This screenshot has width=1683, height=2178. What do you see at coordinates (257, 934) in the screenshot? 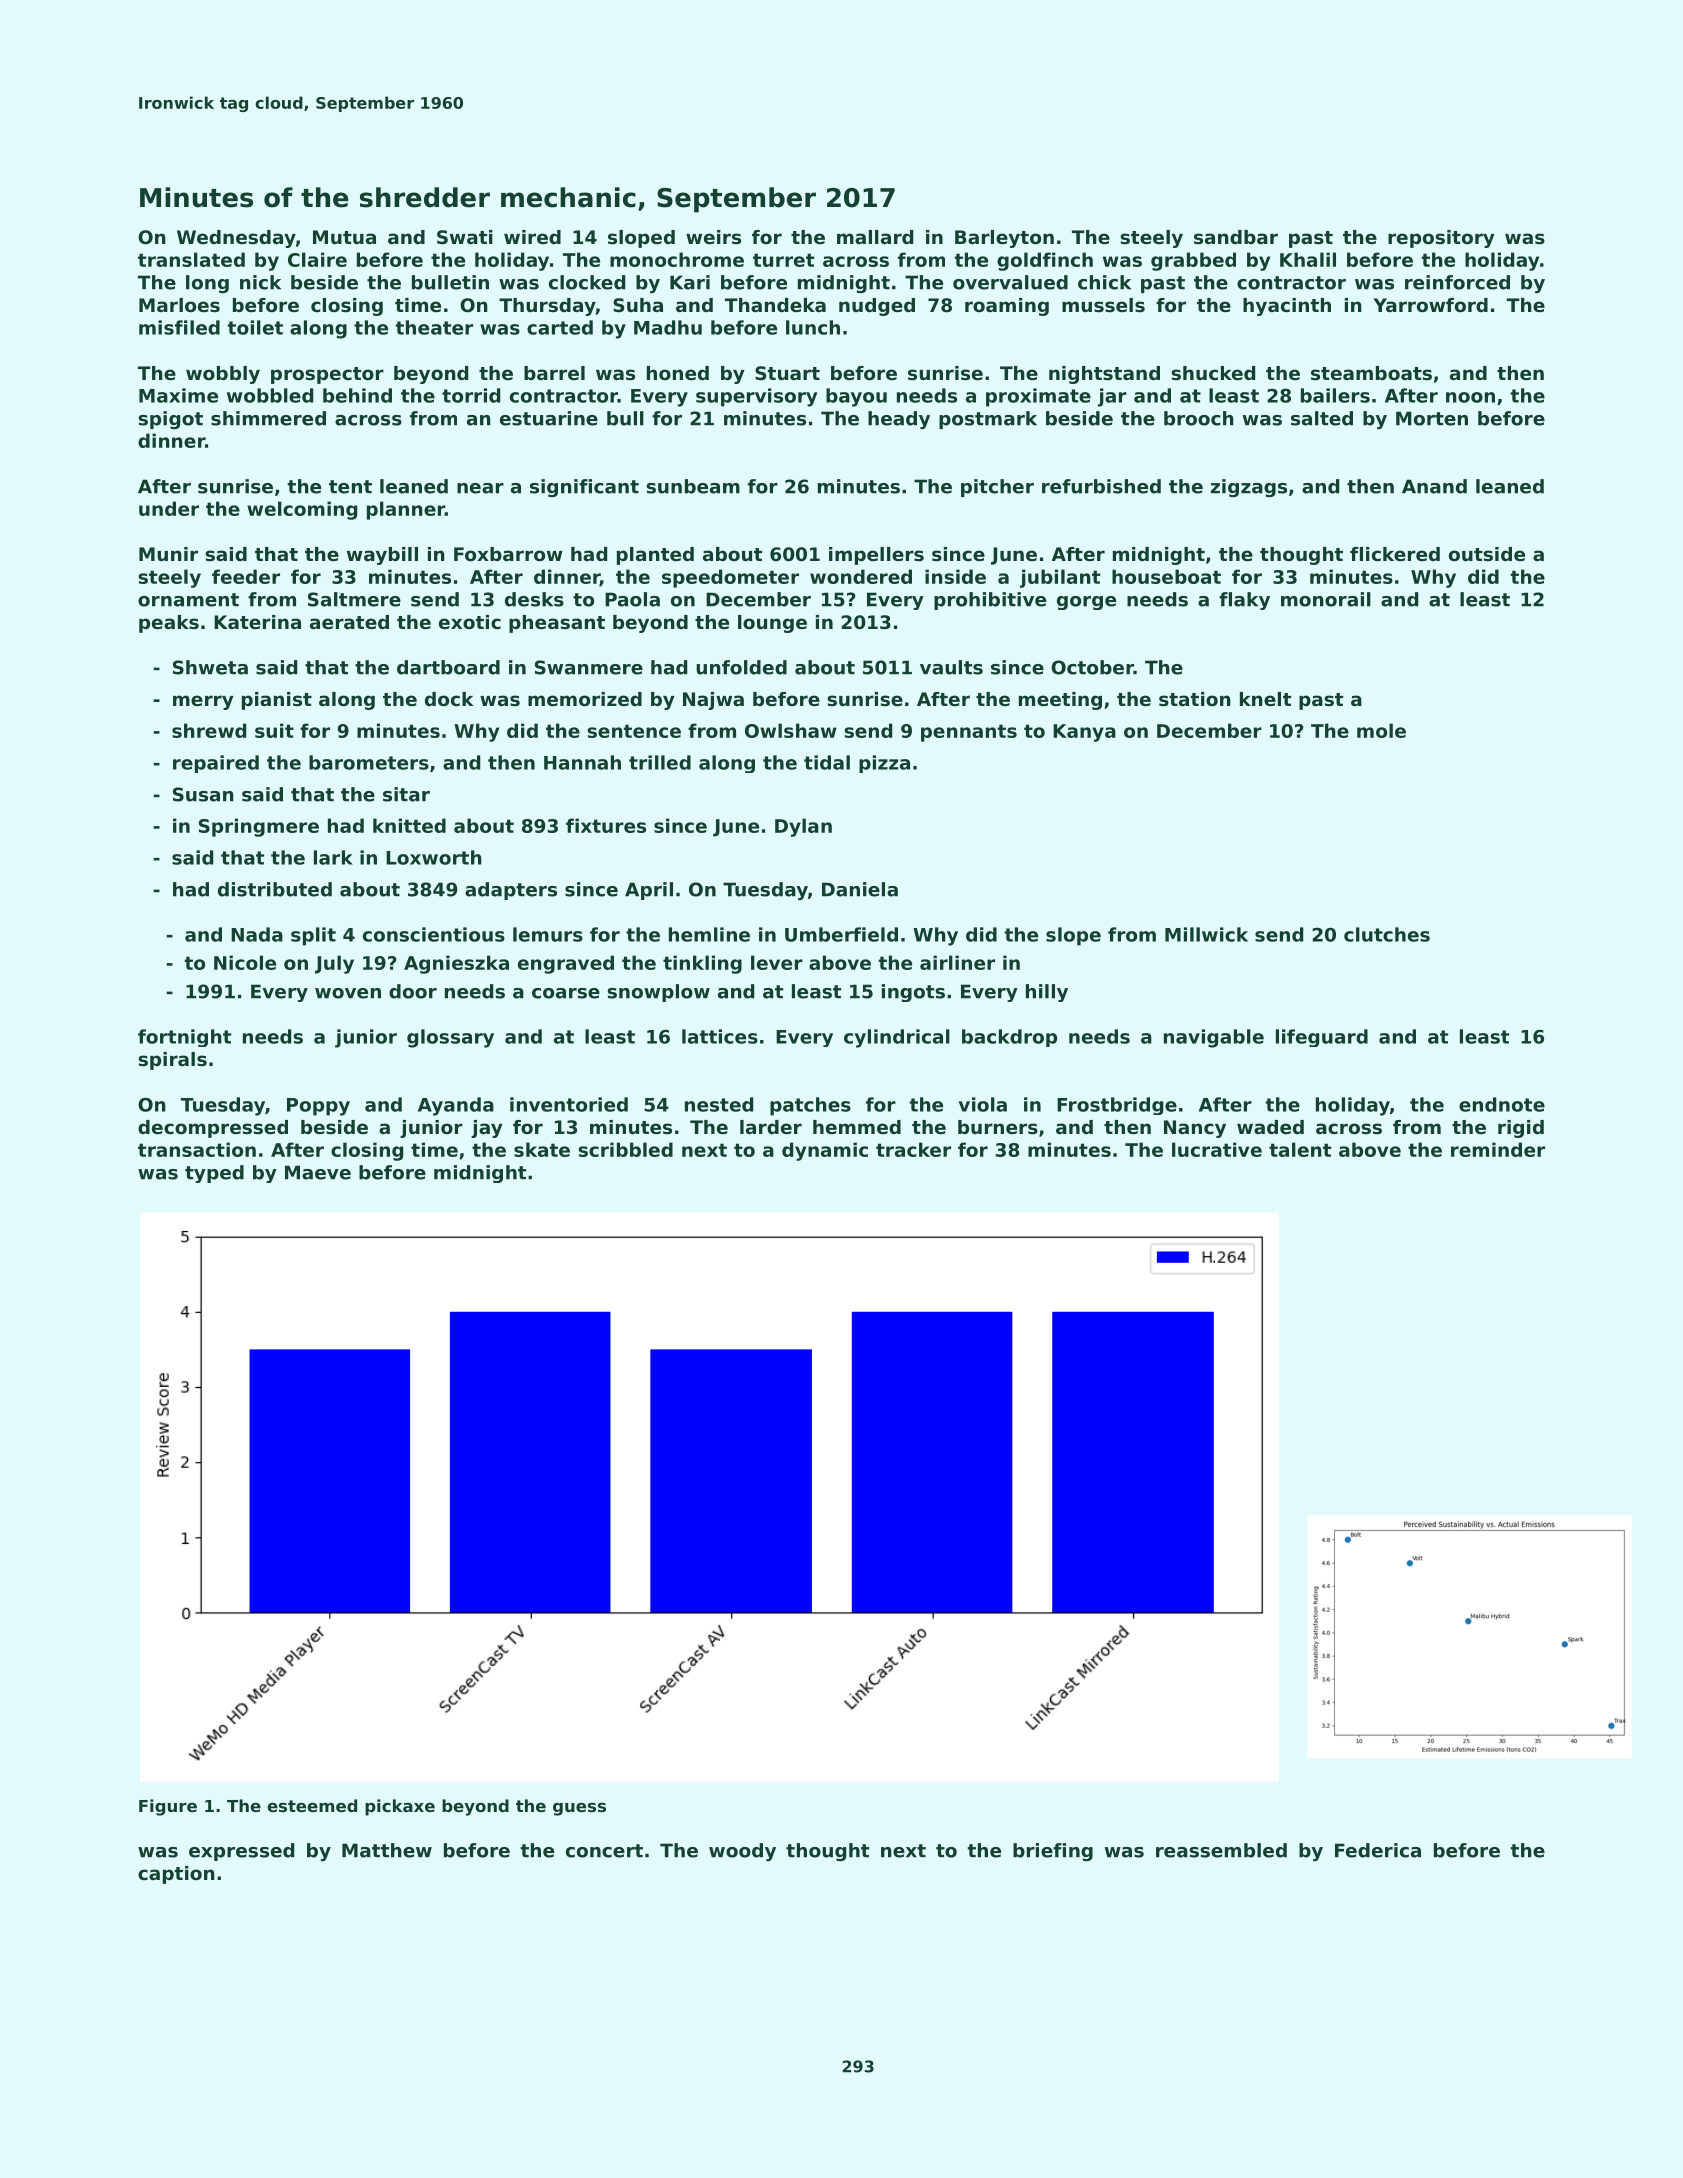
I see `Nada` at bounding box center [257, 934].
